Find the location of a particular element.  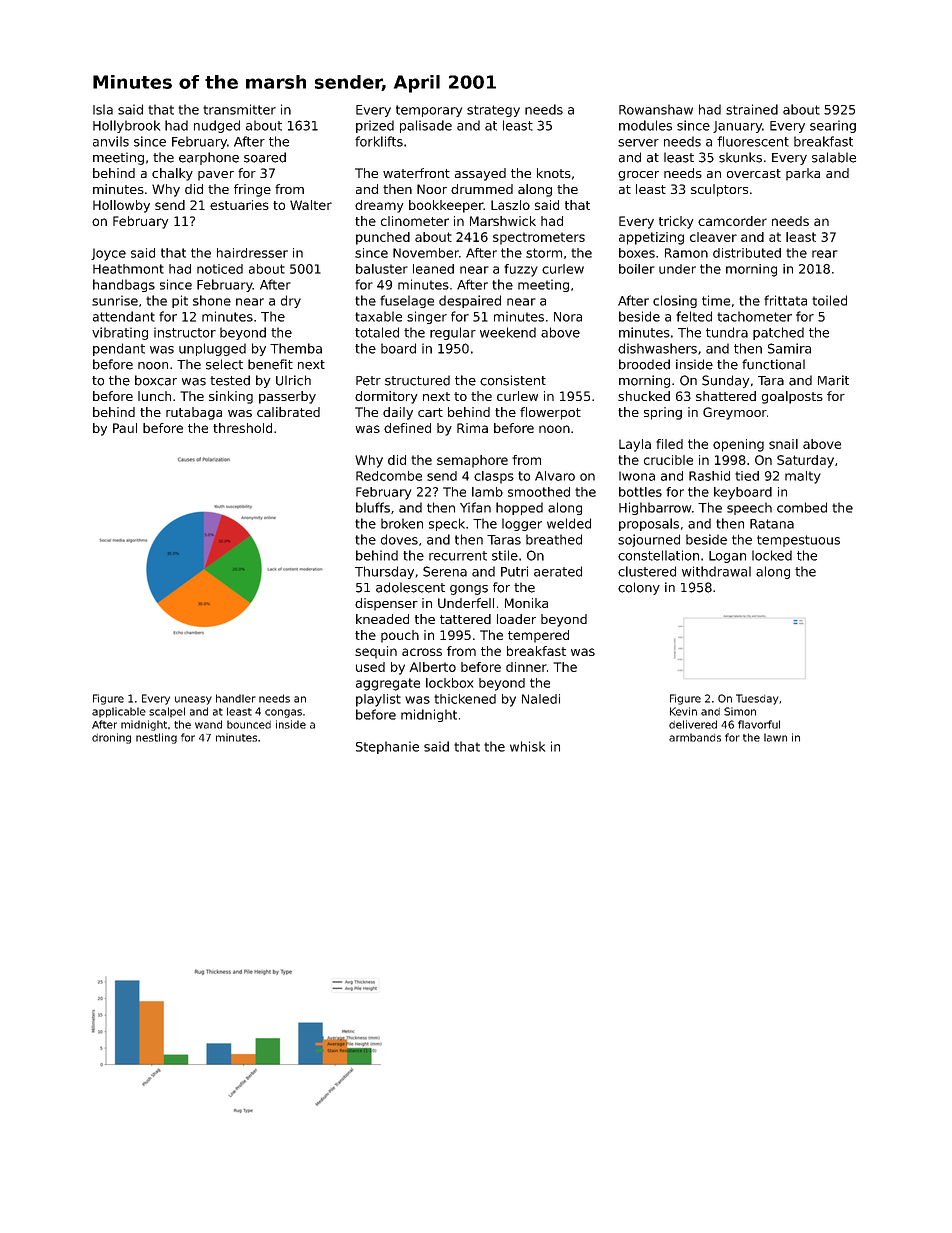

nestling is located at coordinates (156, 738).
